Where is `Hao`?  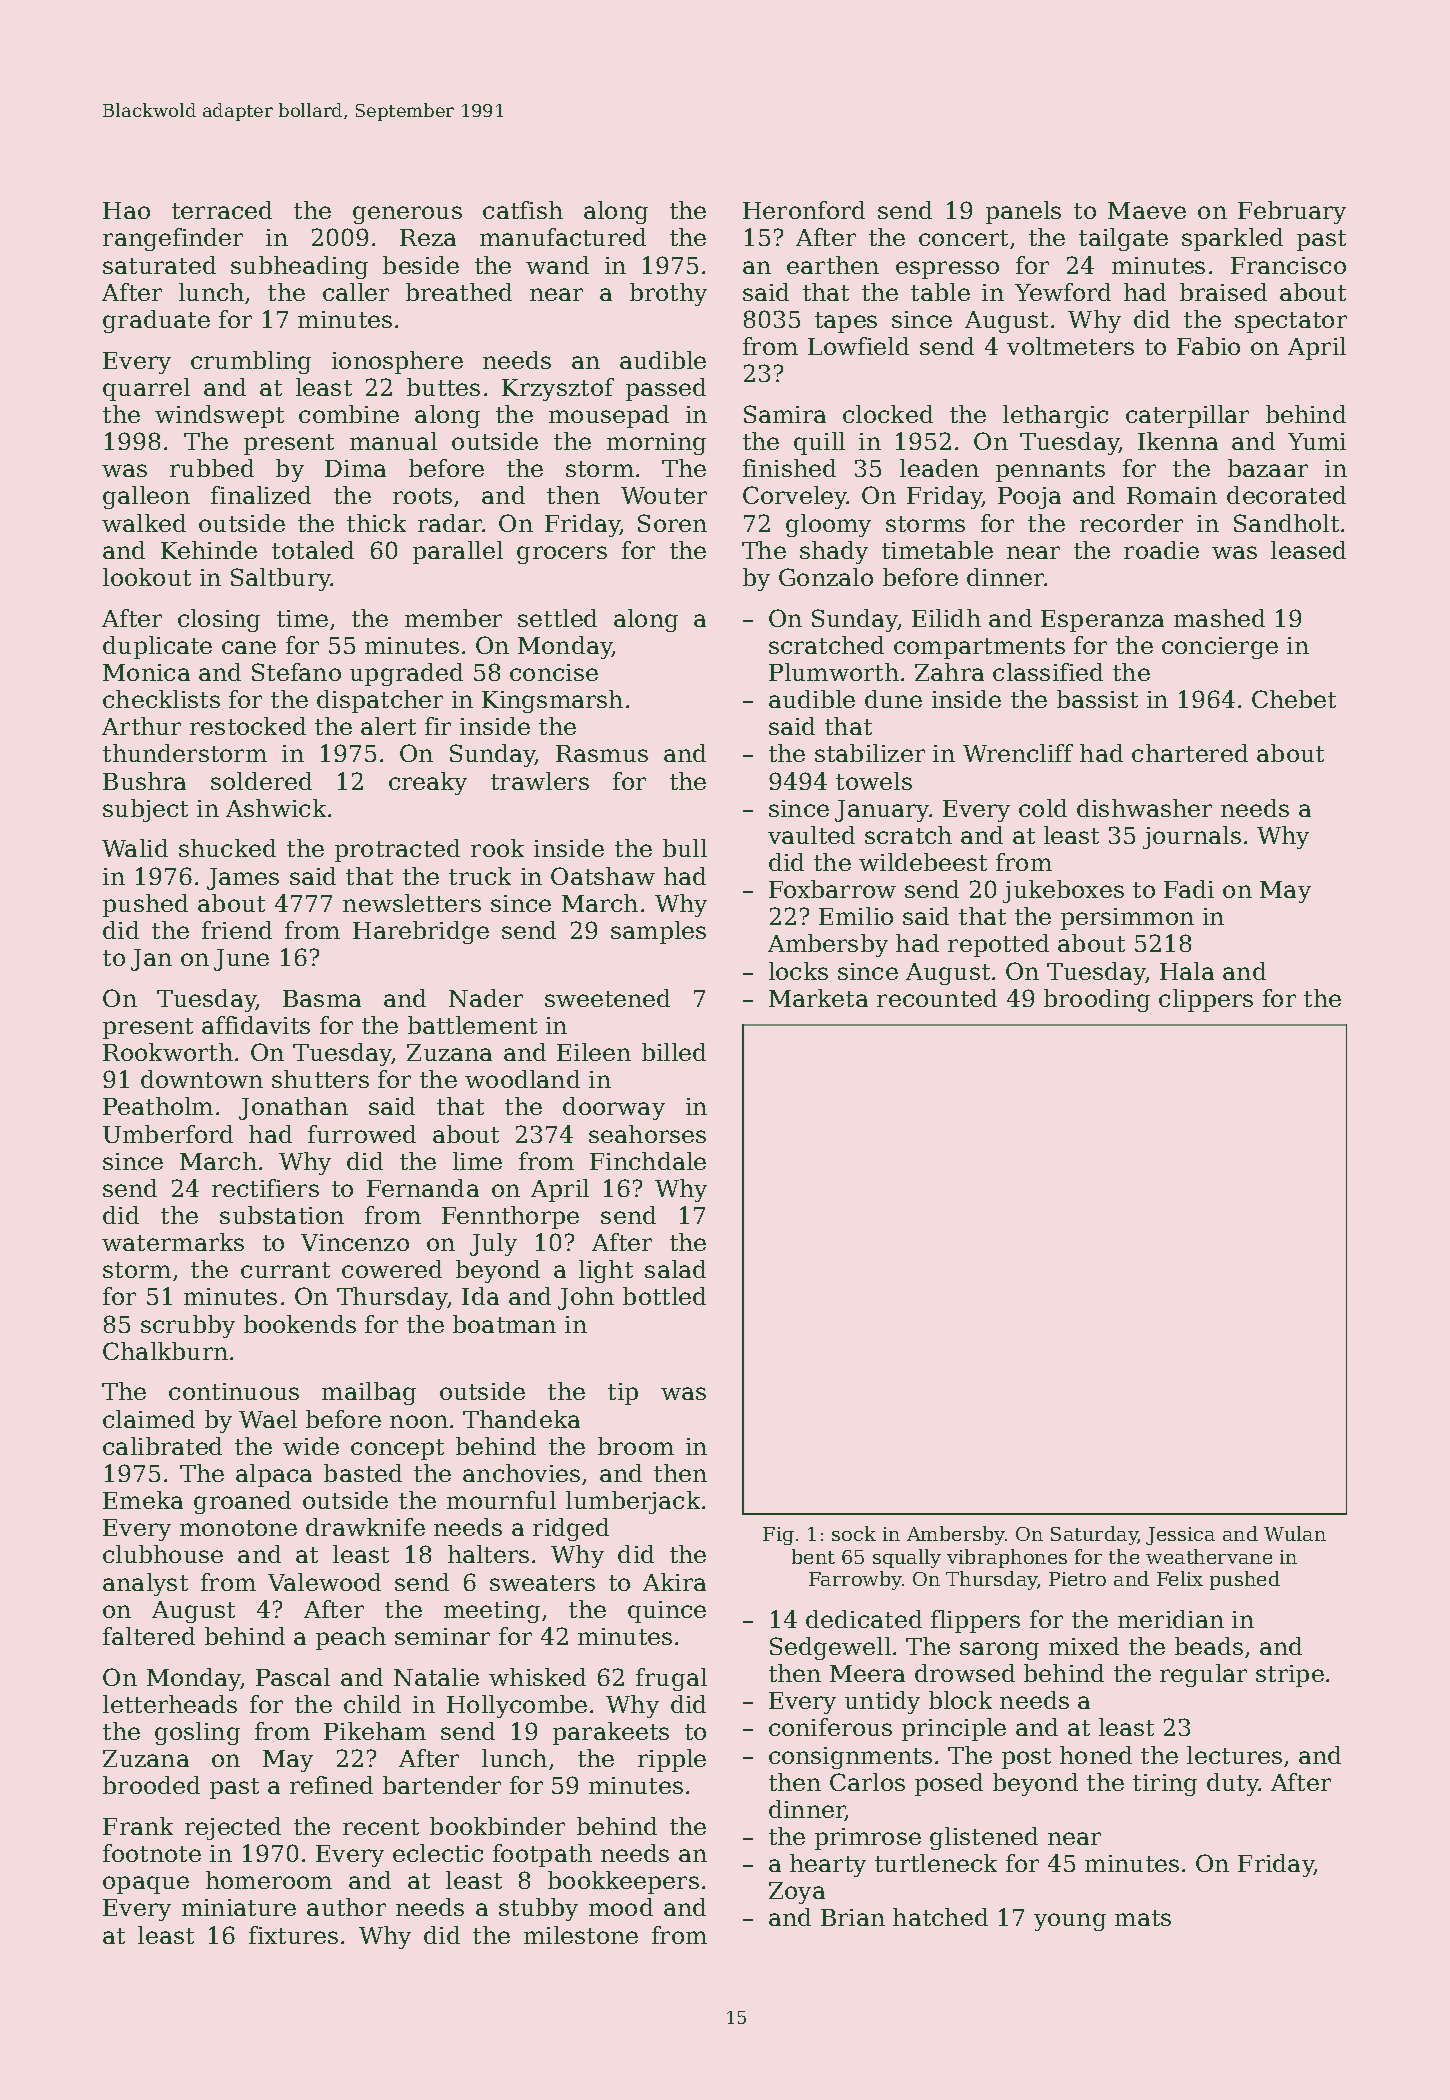
Hao is located at coordinates (126, 210).
